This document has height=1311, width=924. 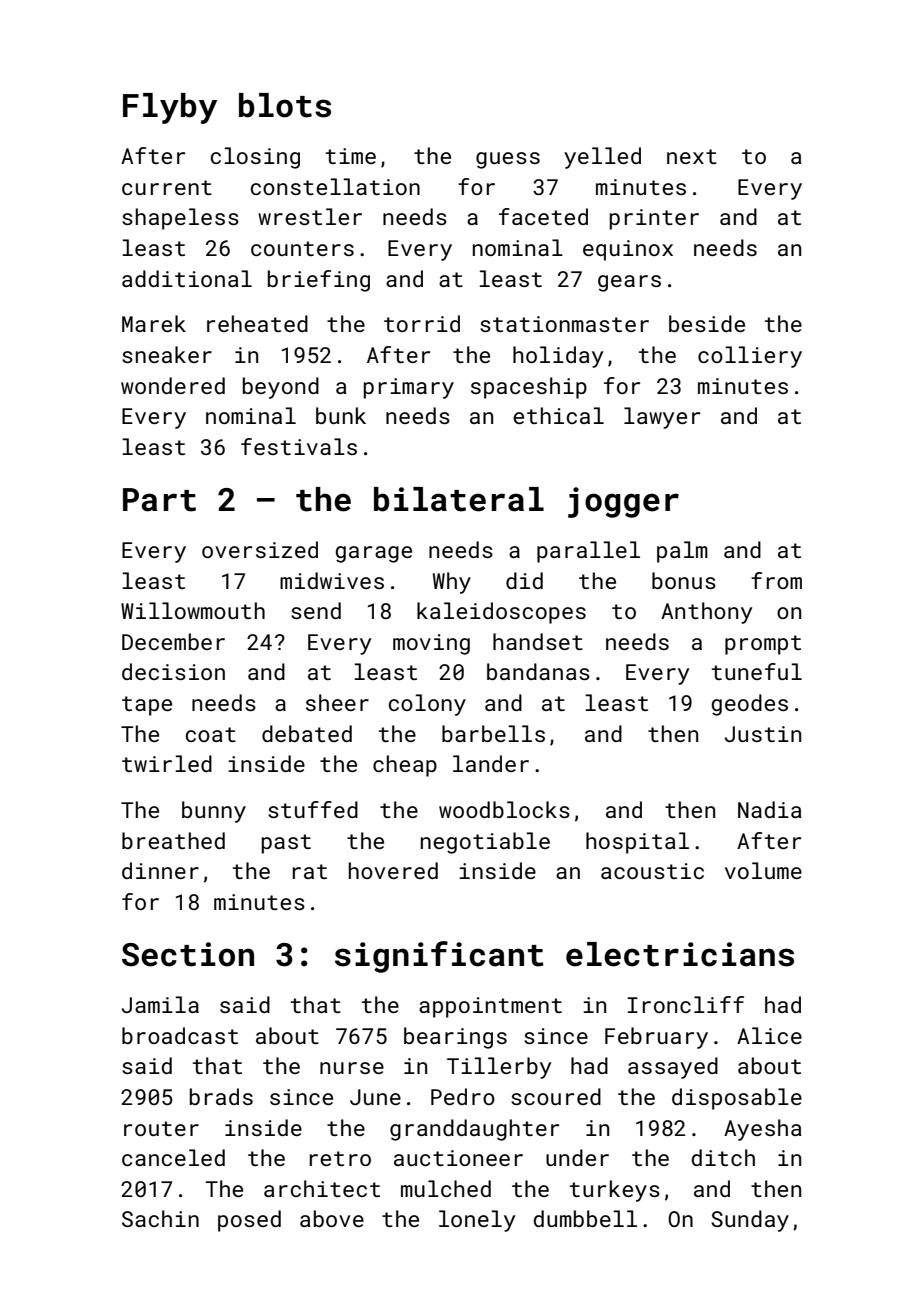 I want to click on Section, so click(x=188, y=954).
